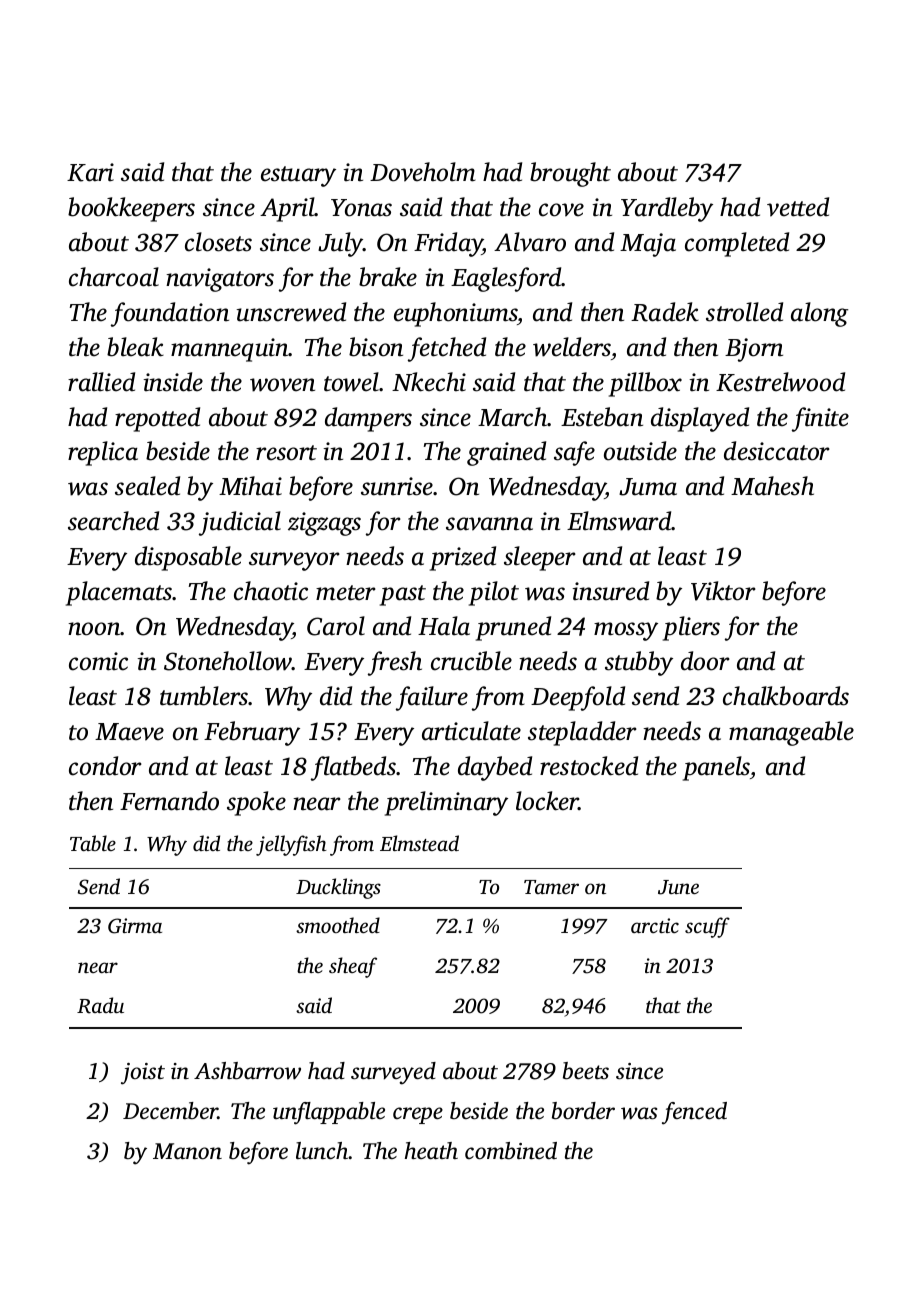  Describe the element at coordinates (324, 524) in the image. I see `zigzags` at that location.
